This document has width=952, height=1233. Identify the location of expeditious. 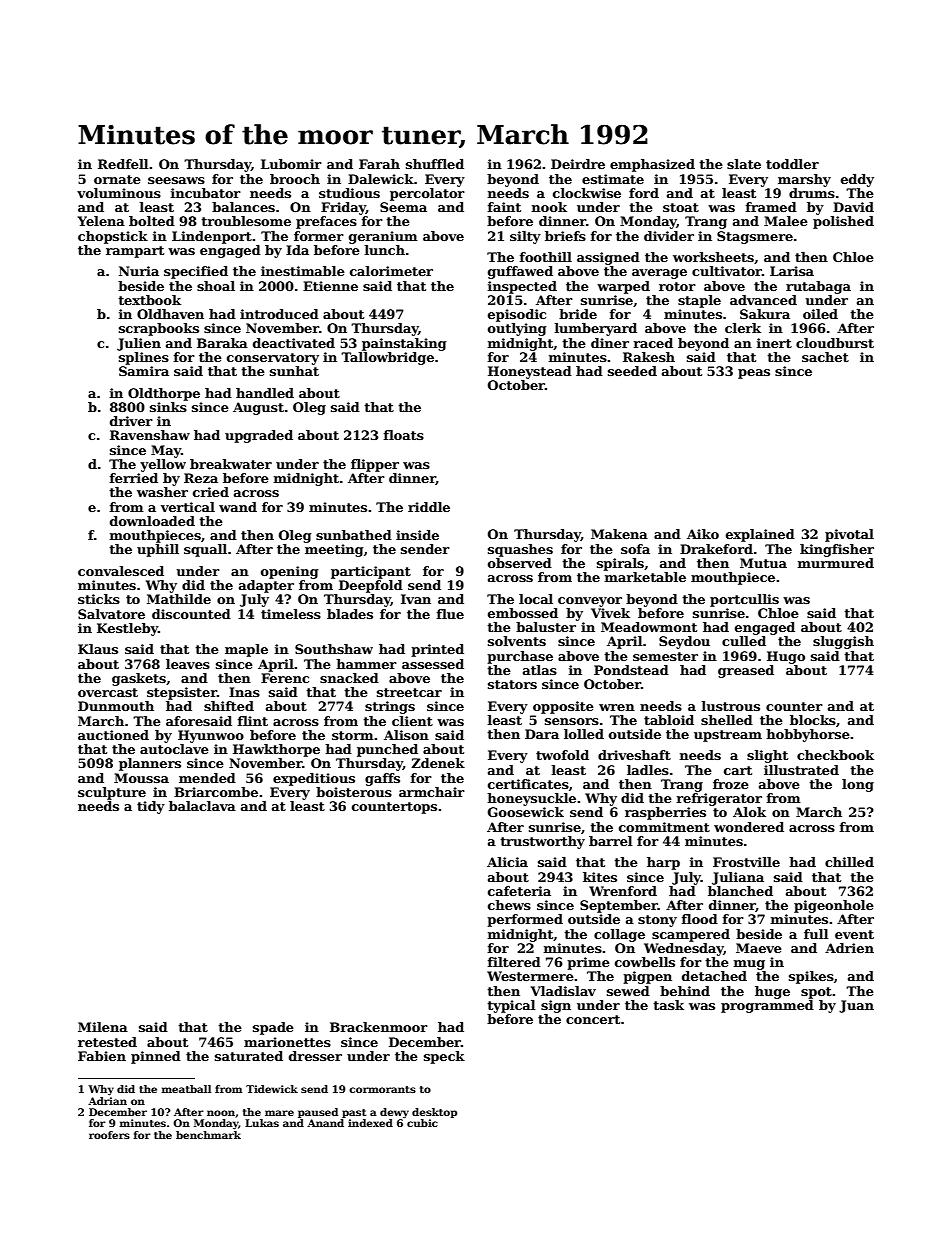
(314, 779).
